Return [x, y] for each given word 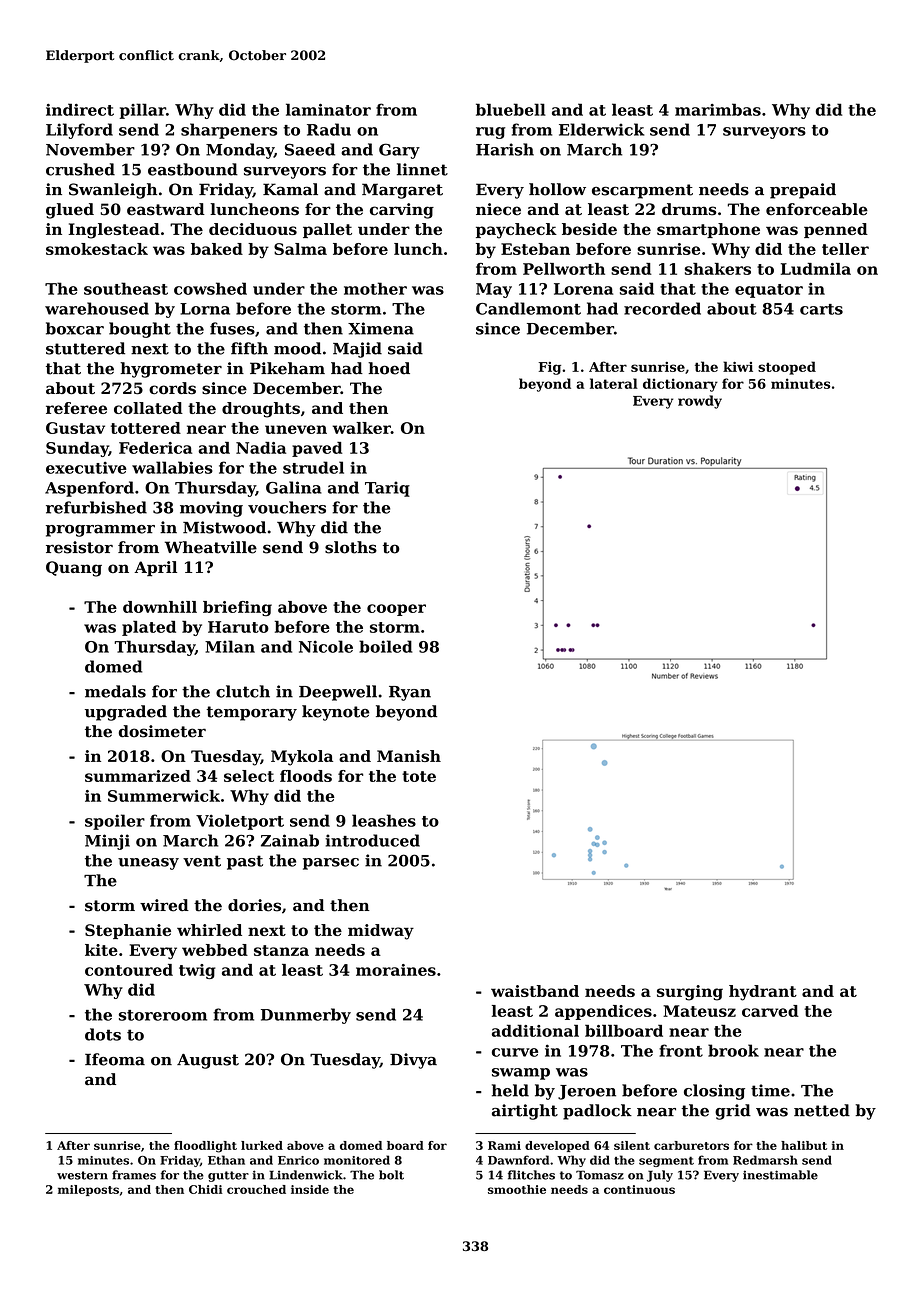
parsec [331, 864]
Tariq [387, 489]
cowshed [210, 288]
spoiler [115, 822]
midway [381, 932]
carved [770, 1011]
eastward [166, 209]
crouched [256, 1189]
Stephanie [128, 931]
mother [375, 288]
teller [845, 249]
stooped [787, 368]
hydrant [763, 993]
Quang [74, 569]
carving [402, 211]
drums [689, 209]
